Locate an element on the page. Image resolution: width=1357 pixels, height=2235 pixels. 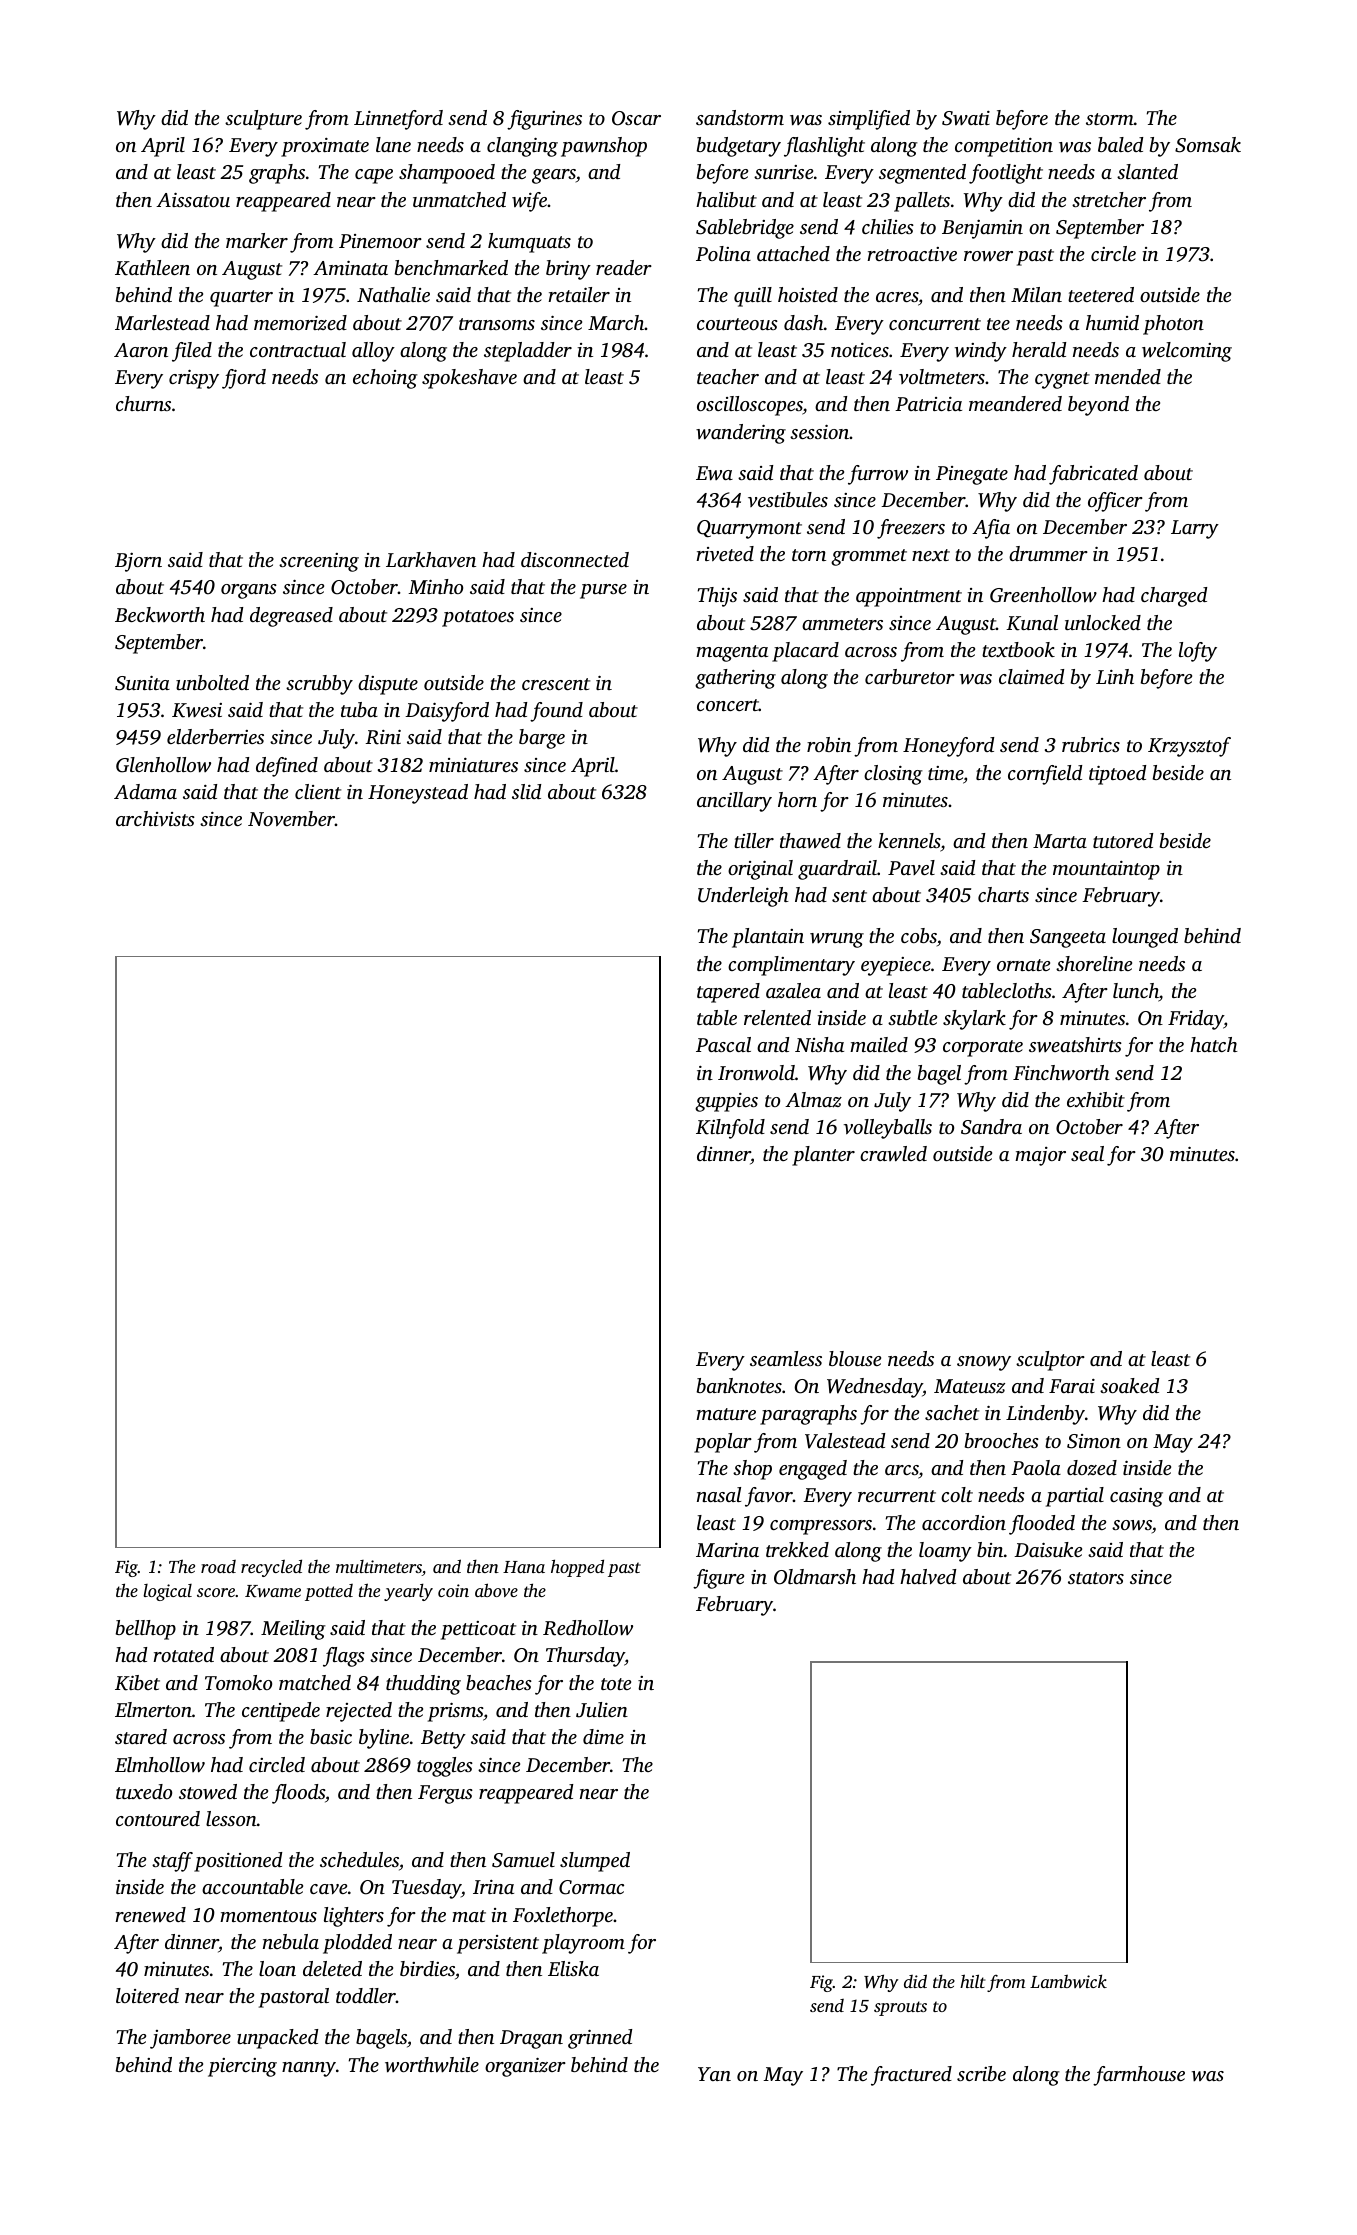
Swati is located at coordinates (966, 118).
